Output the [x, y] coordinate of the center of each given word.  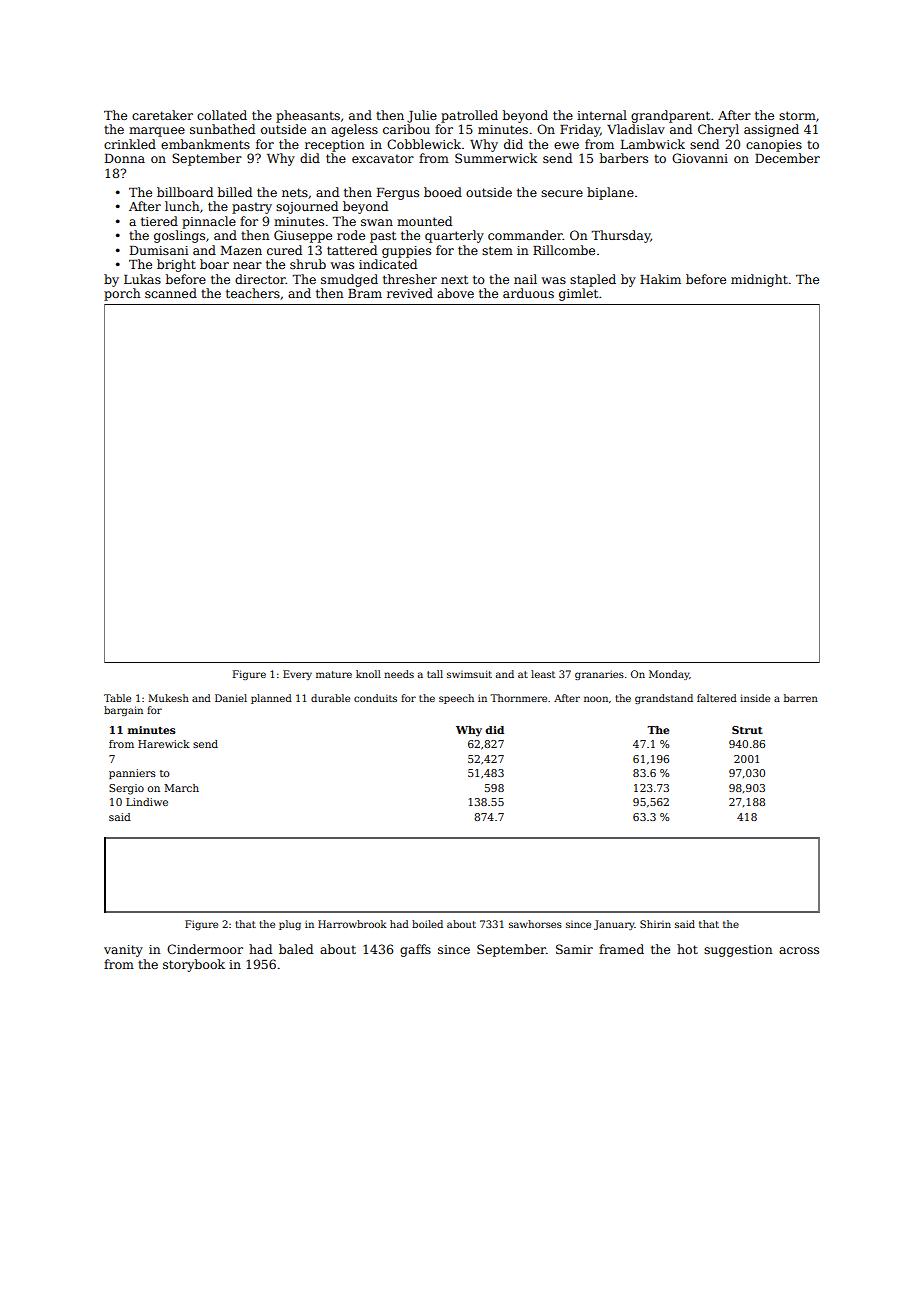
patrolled [469, 116]
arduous [528, 293]
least [543, 674]
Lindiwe [147, 802]
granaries [599, 675]
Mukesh [168, 698]
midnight [759, 280]
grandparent [670, 116]
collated [222, 115]
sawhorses [535, 924]
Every [297, 675]
